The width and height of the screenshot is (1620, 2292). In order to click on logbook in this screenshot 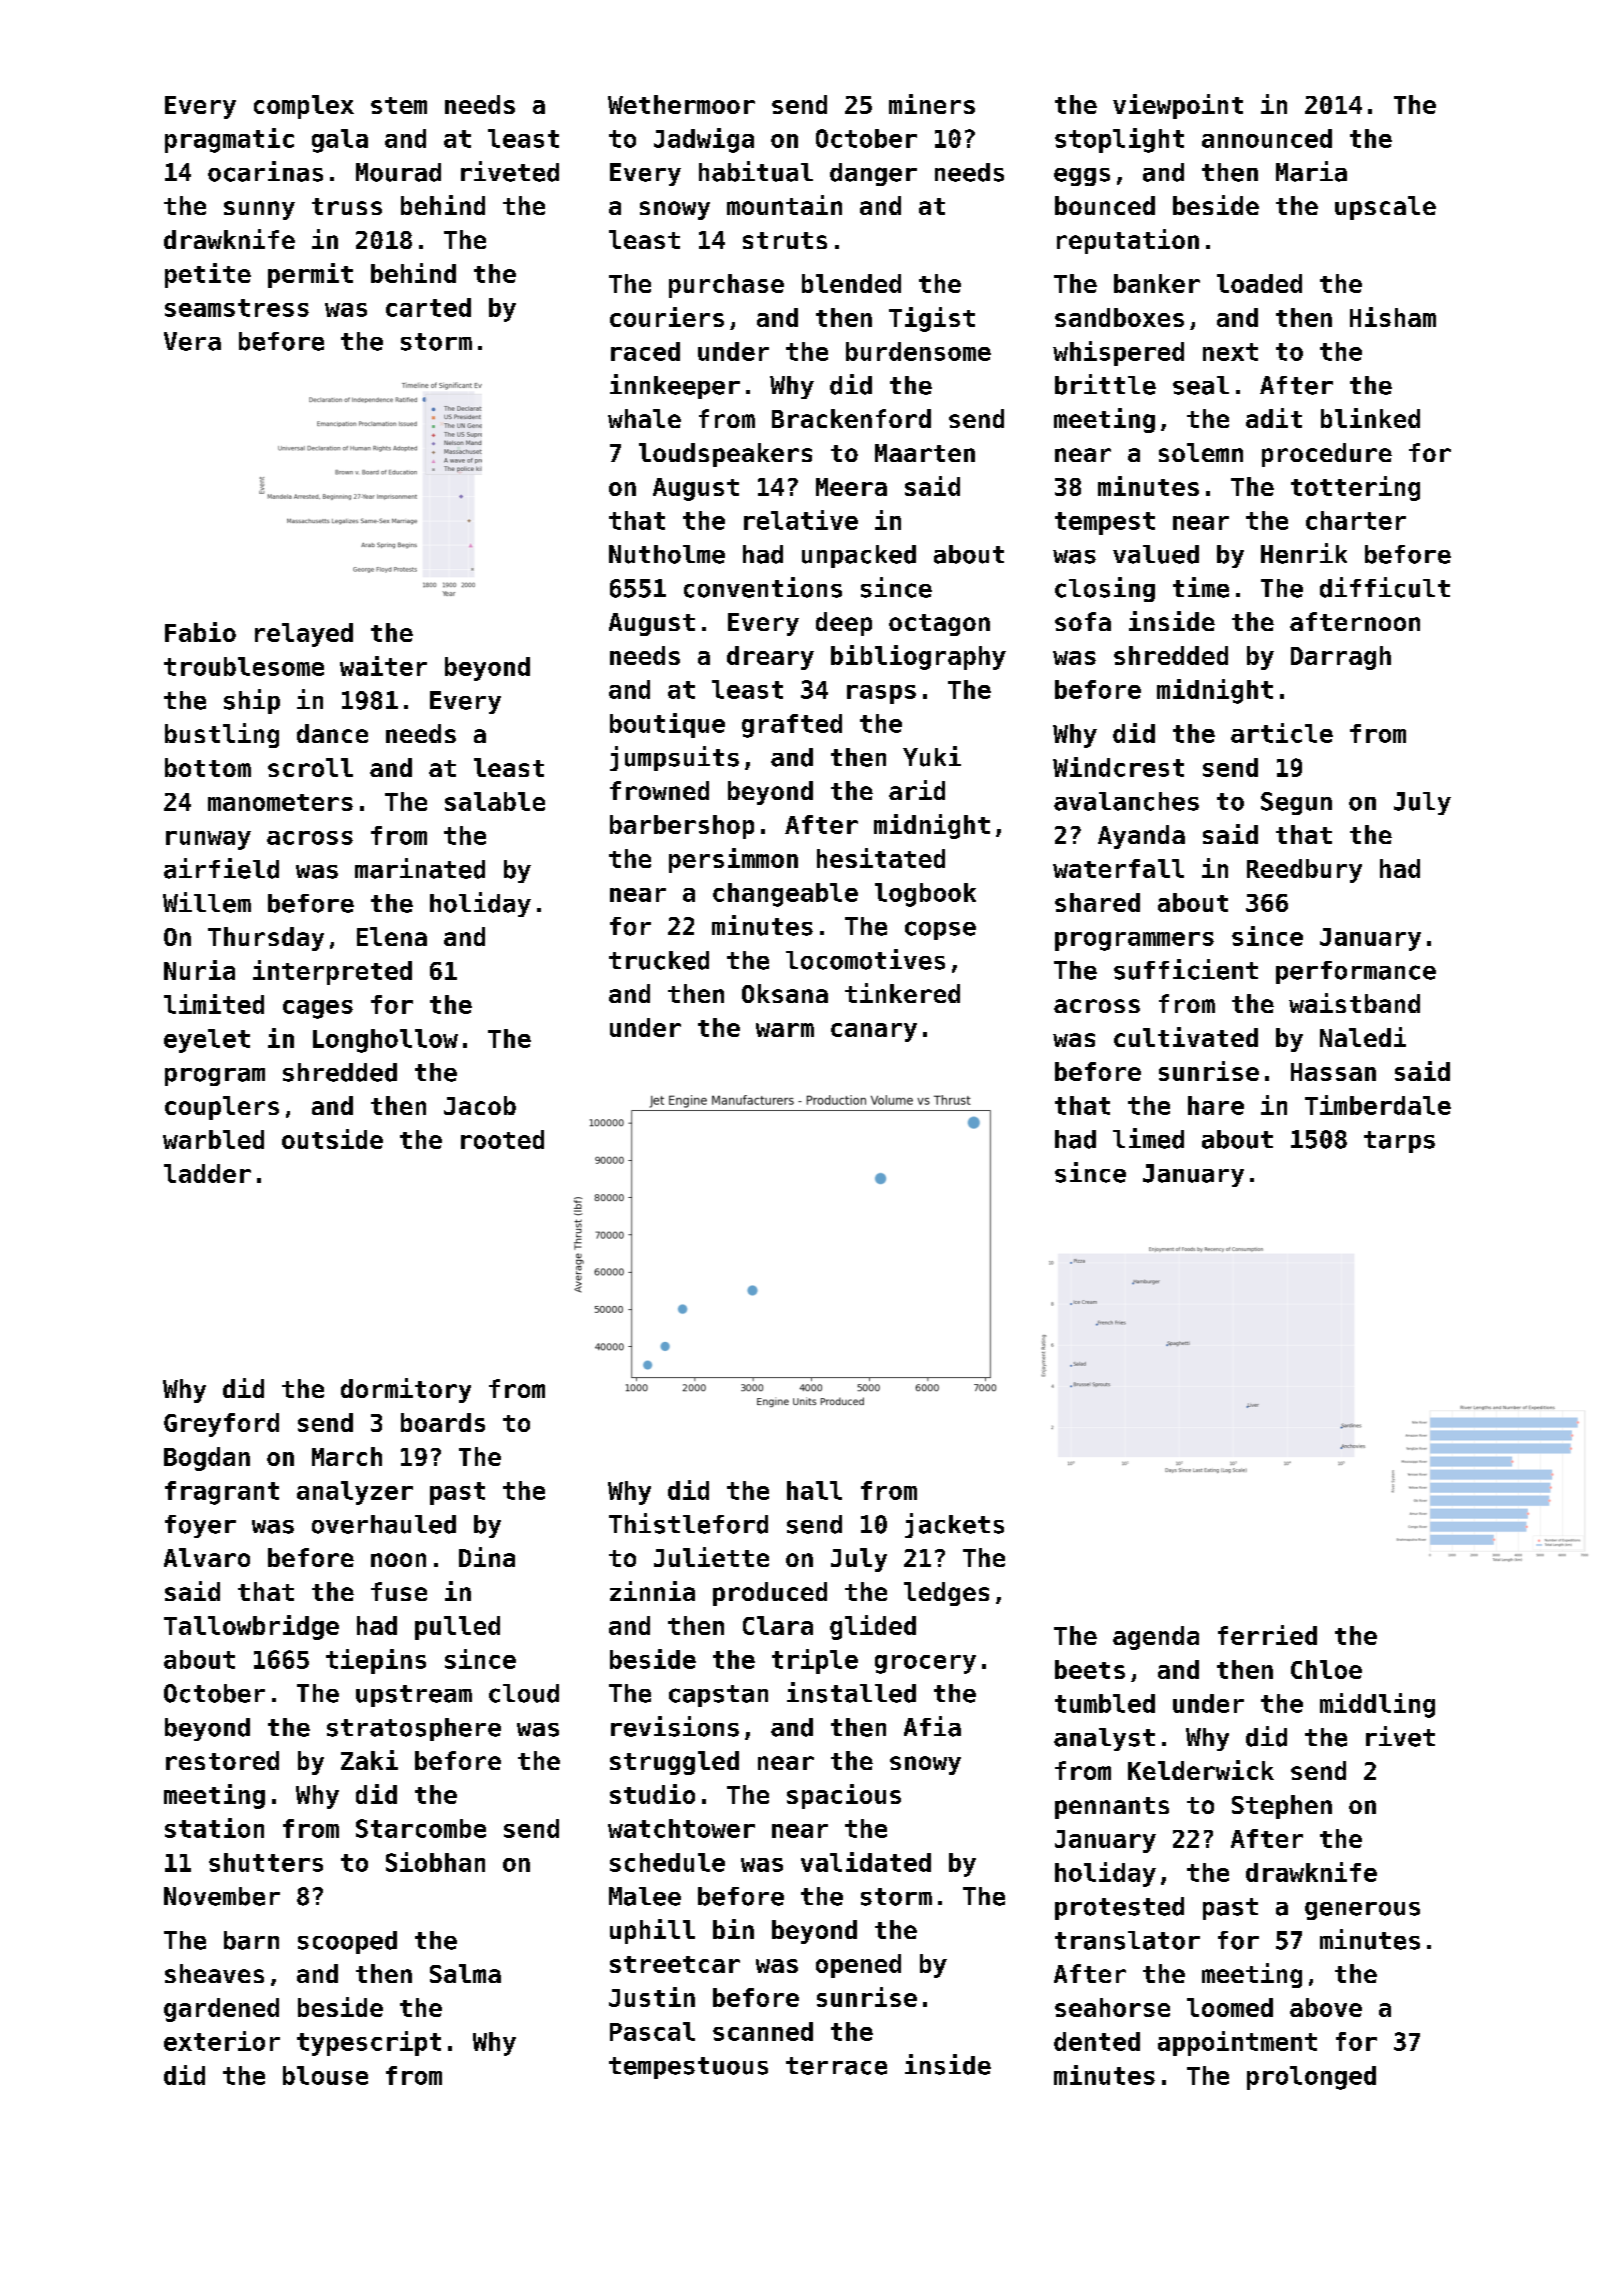, I will do `click(925, 895)`.
